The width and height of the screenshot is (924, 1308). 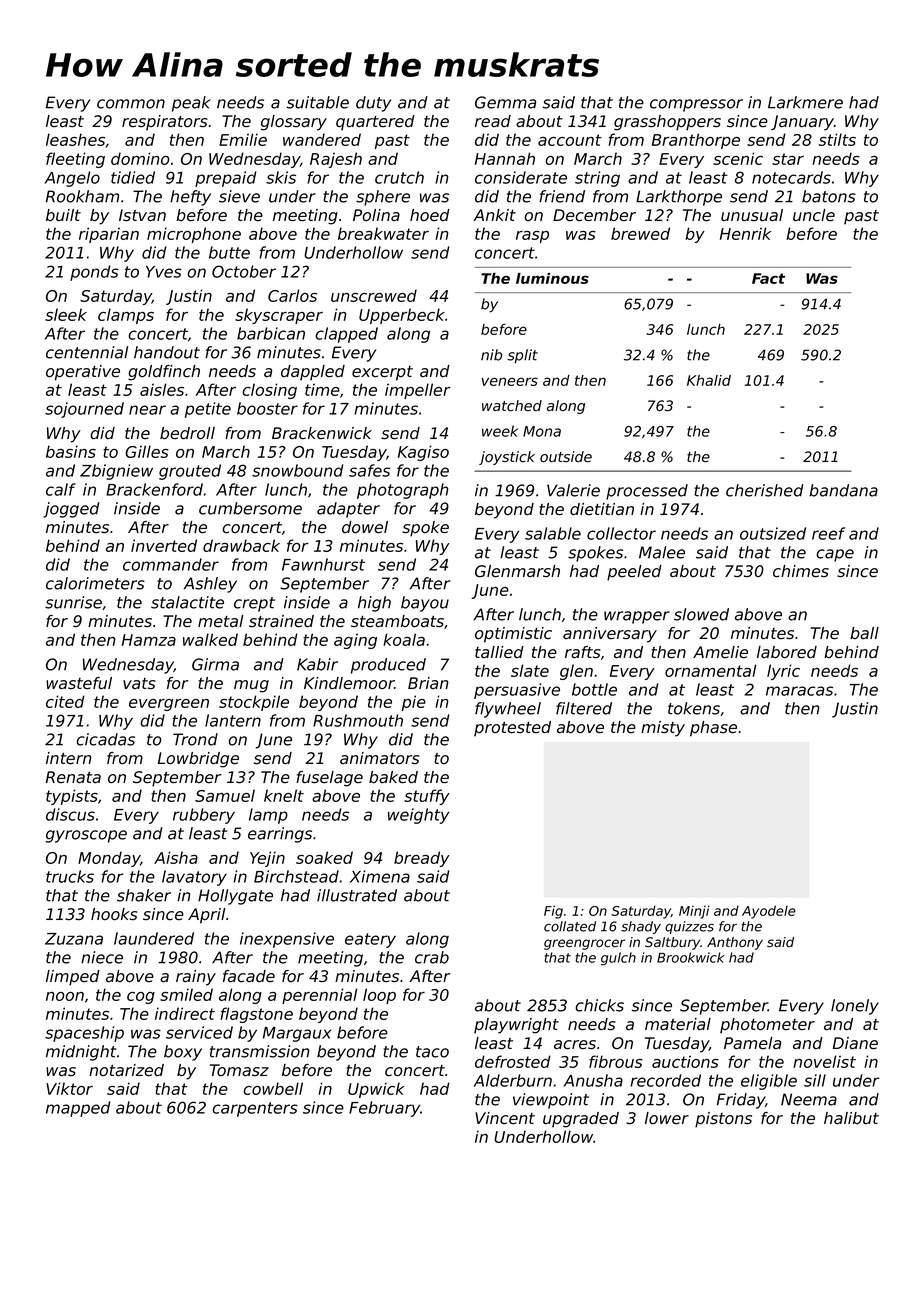 I want to click on Istvan, so click(x=142, y=215).
